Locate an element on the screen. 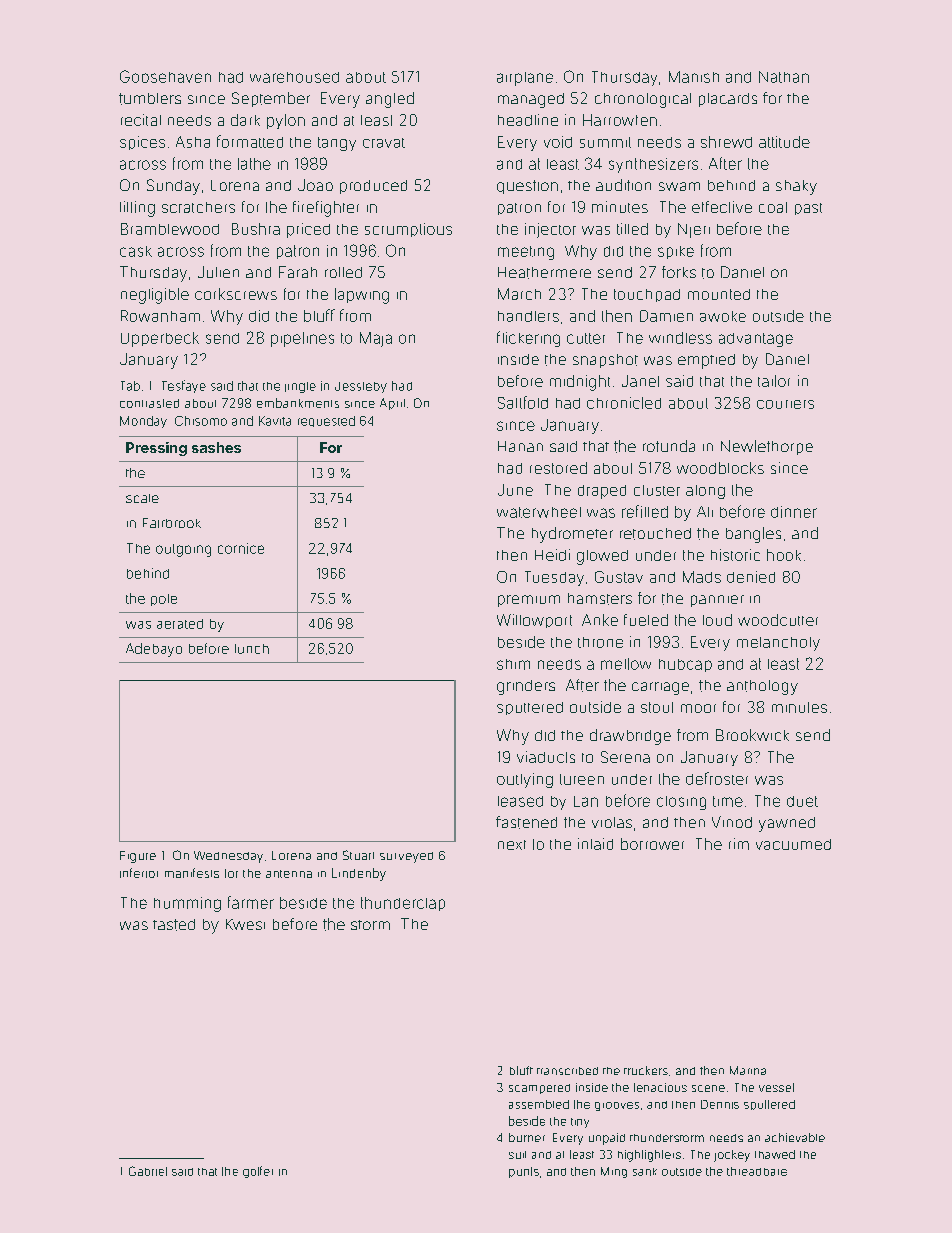 The width and height of the screenshot is (952, 1233). dinner is located at coordinates (794, 512).
